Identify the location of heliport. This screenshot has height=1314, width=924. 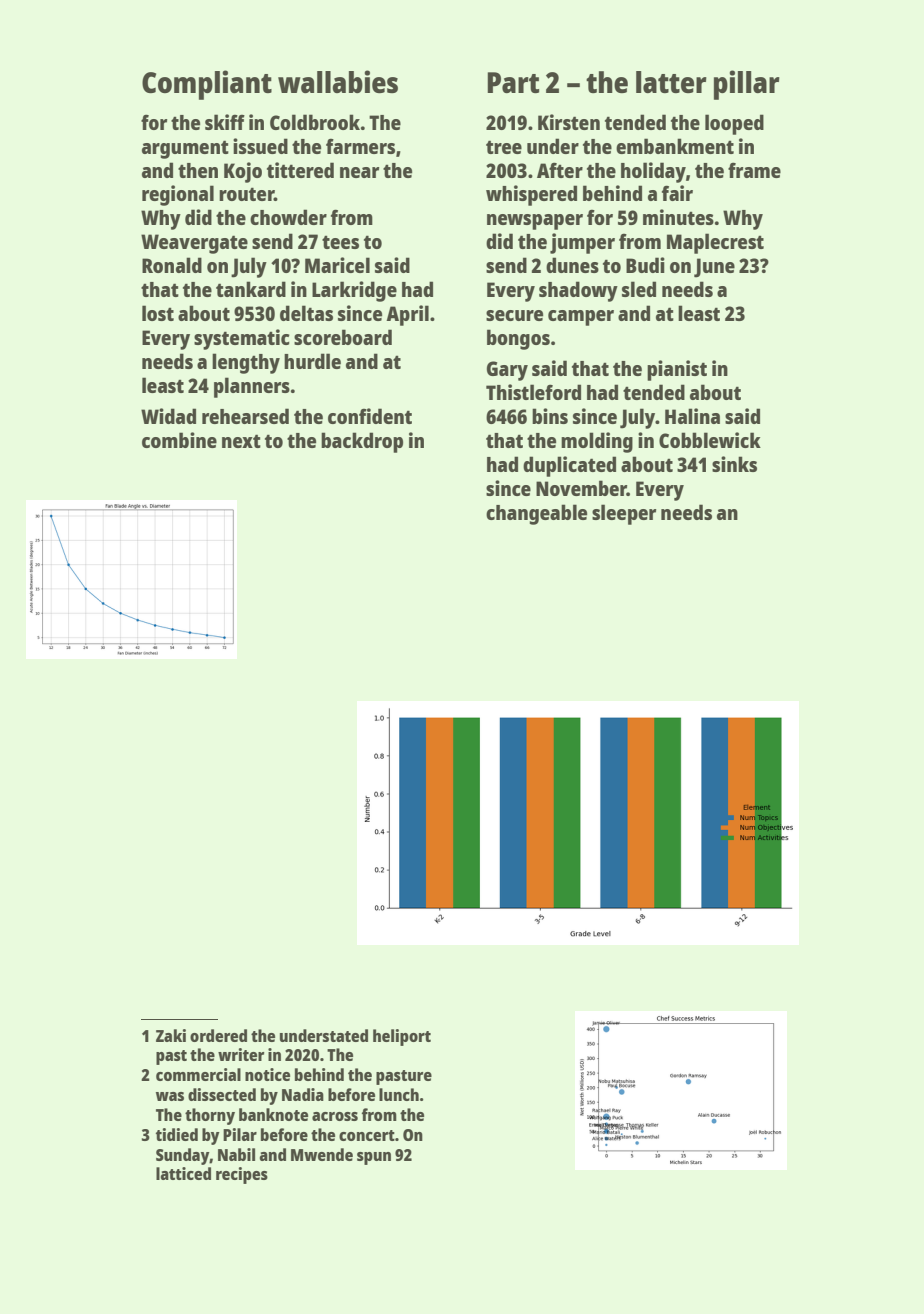
(402, 1037).
